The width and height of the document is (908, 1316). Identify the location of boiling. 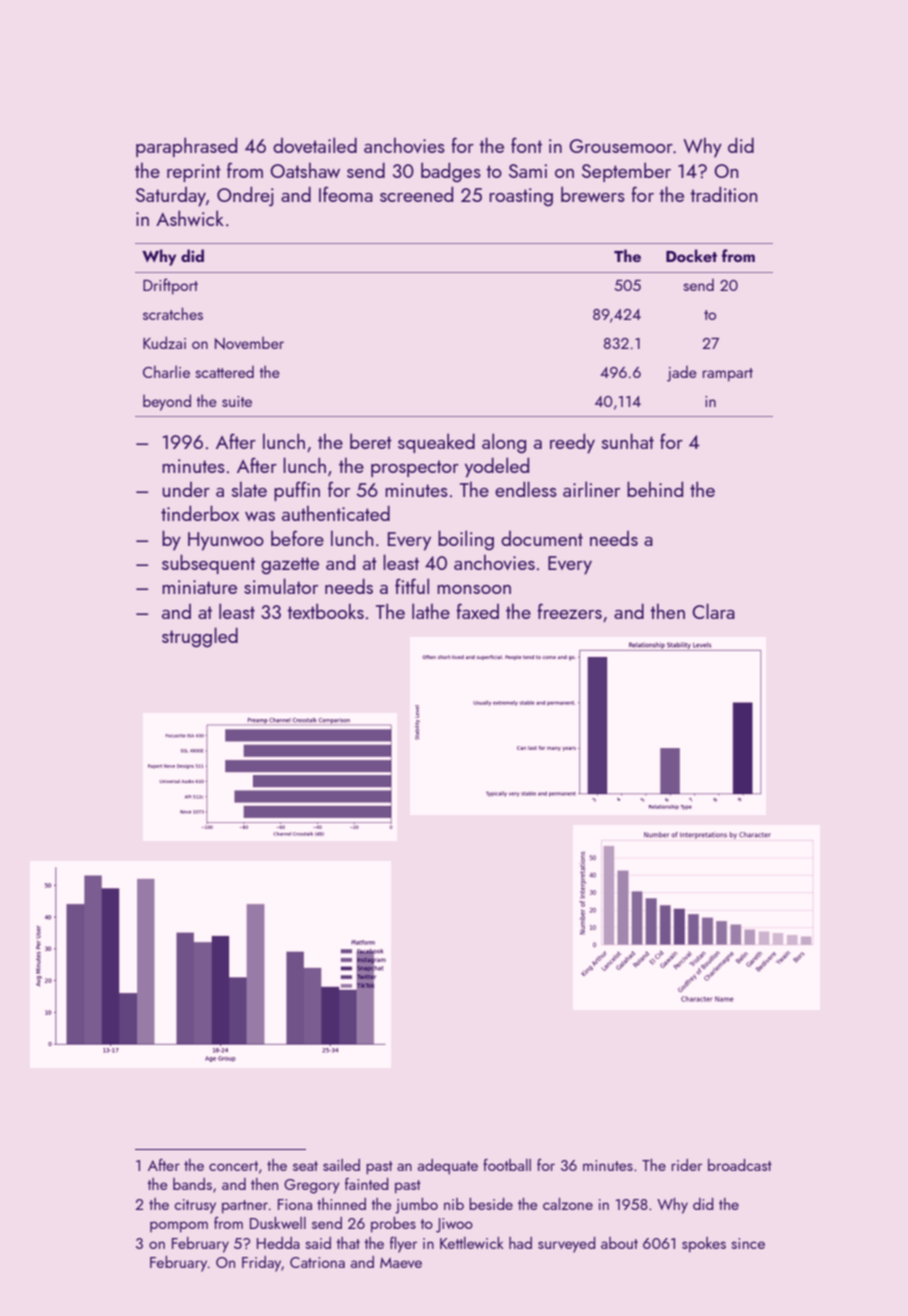
(466, 540).
